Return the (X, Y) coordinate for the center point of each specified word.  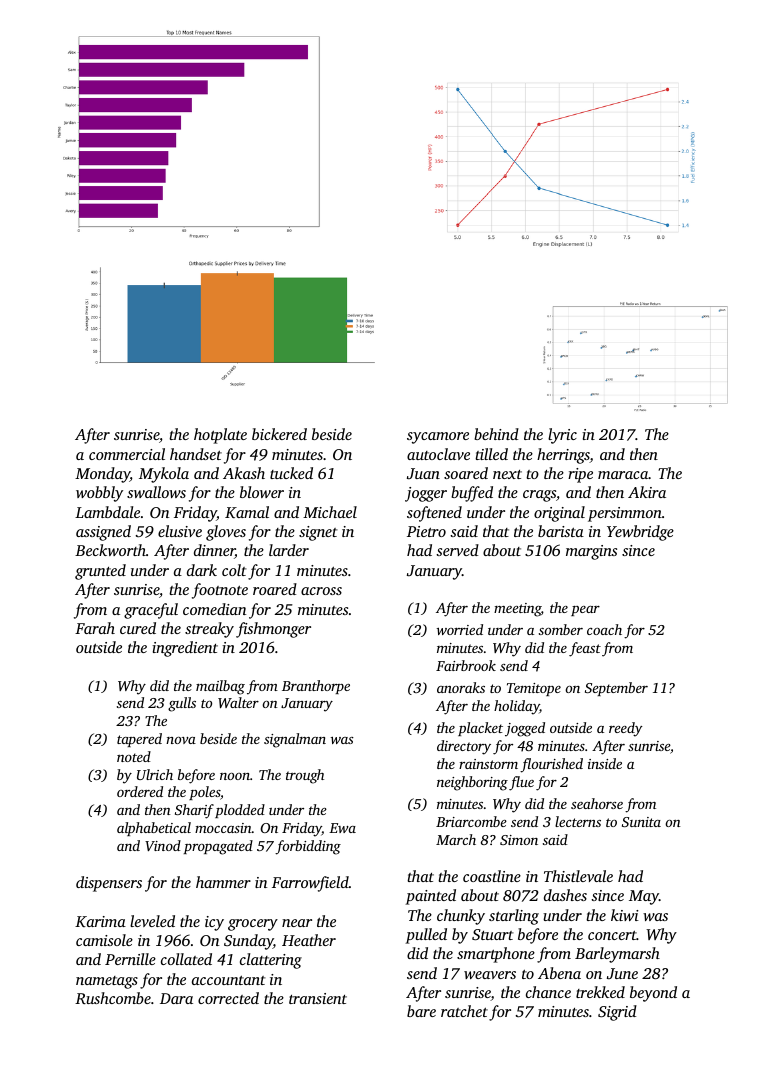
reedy (626, 729)
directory (464, 747)
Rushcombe (113, 998)
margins (591, 552)
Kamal (247, 512)
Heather (309, 940)
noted (134, 756)
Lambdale (107, 512)
